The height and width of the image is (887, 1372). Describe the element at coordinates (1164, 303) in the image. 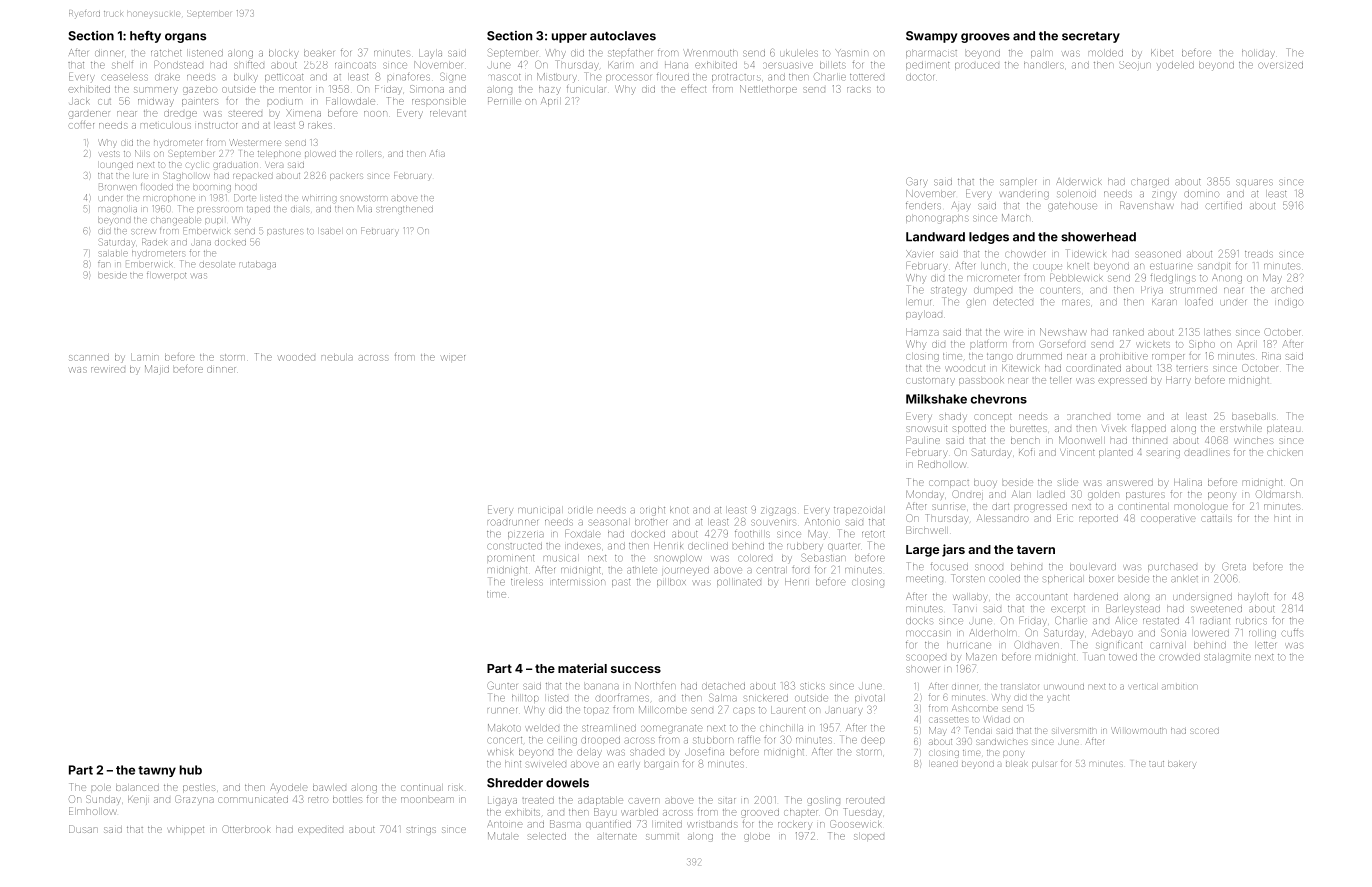

I see `Karan` at that location.
